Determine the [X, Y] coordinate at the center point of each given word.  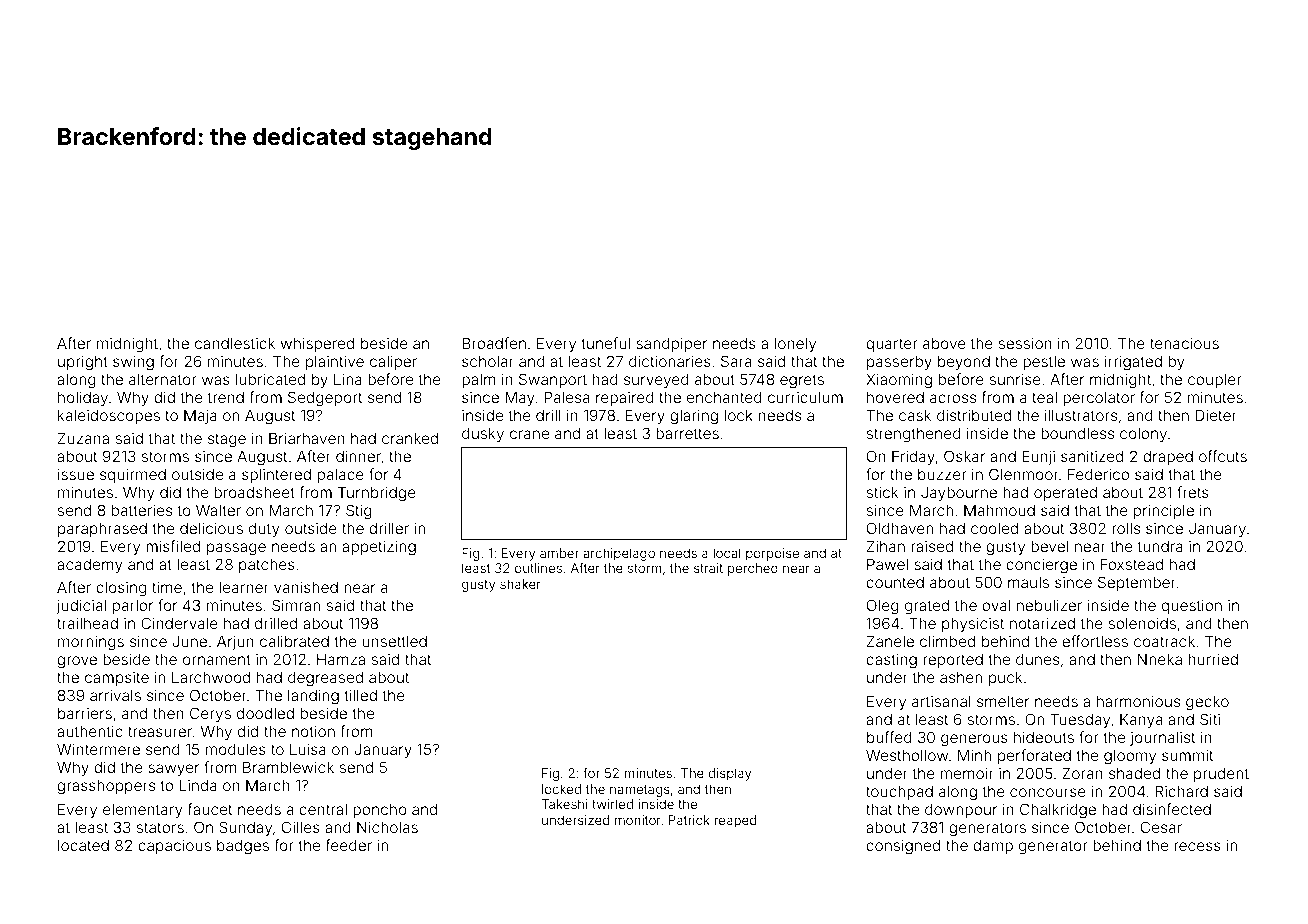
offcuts [1223, 456]
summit [1187, 755]
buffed [889, 737]
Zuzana [83, 438]
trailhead [87, 623]
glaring [694, 417]
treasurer [160, 731]
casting [891, 661]
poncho [380, 810]
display [729, 774]
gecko [1207, 703]
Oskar [964, 456]
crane [529, 434]
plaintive [335, 362]
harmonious [1138, 701]
